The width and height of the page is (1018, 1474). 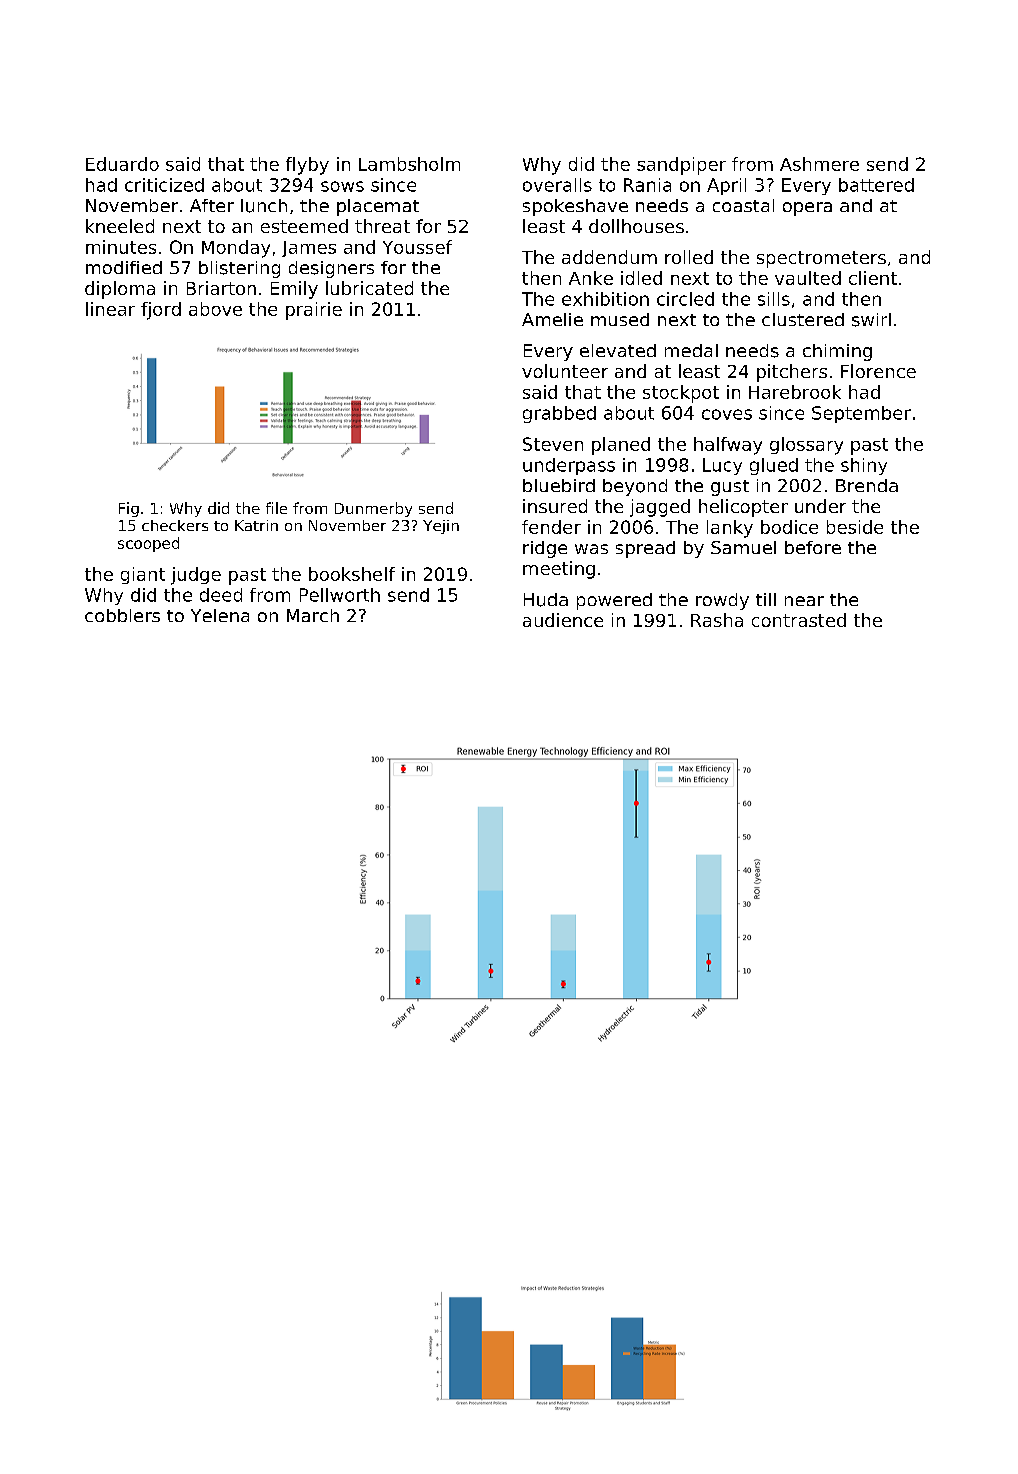 What do you see at coordinates (641, 278) in the page?
I see `idled` at bounding box center [641, 278].
